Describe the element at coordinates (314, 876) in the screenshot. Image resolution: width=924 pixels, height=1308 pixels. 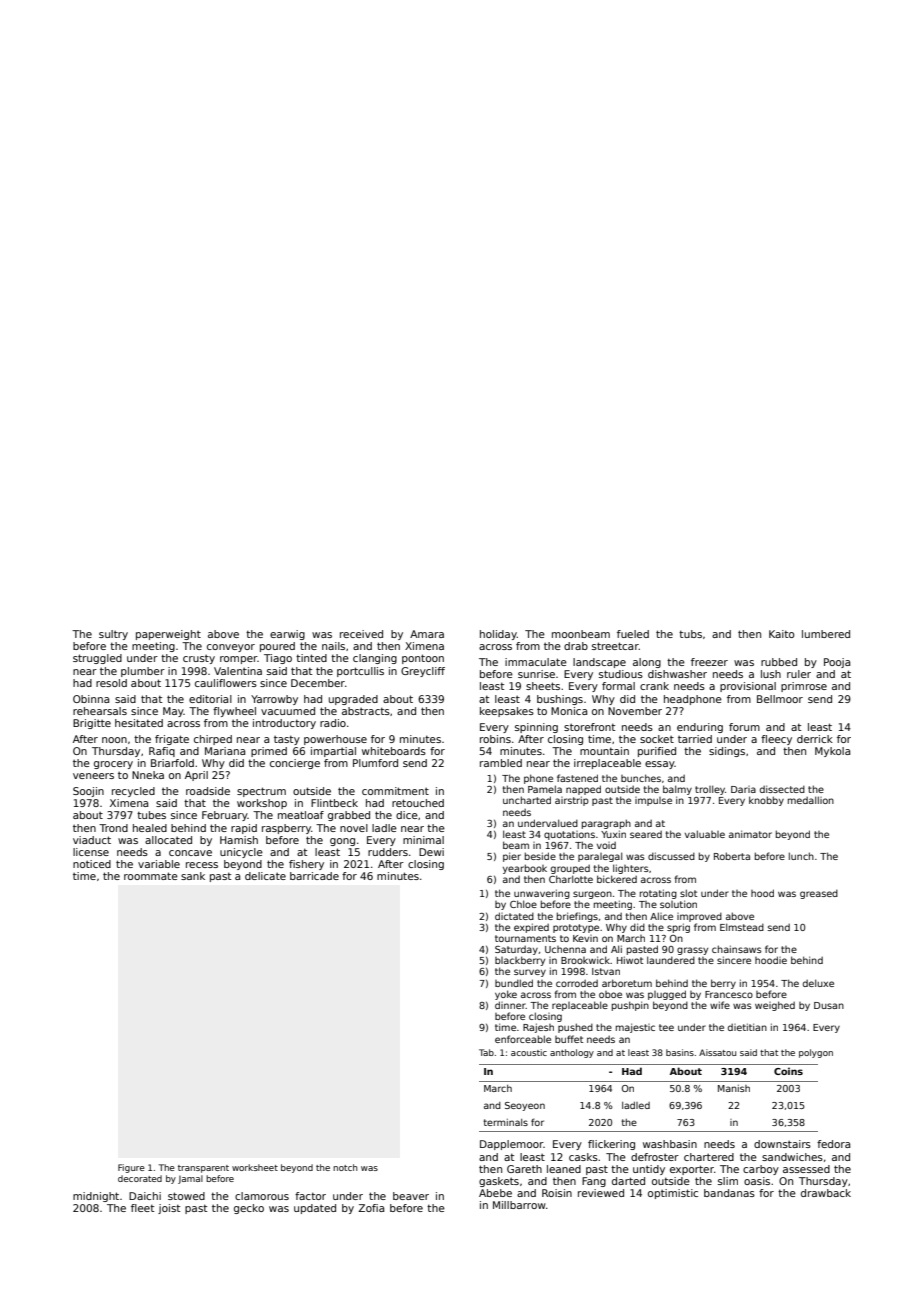
I see `barricade` at that location.
